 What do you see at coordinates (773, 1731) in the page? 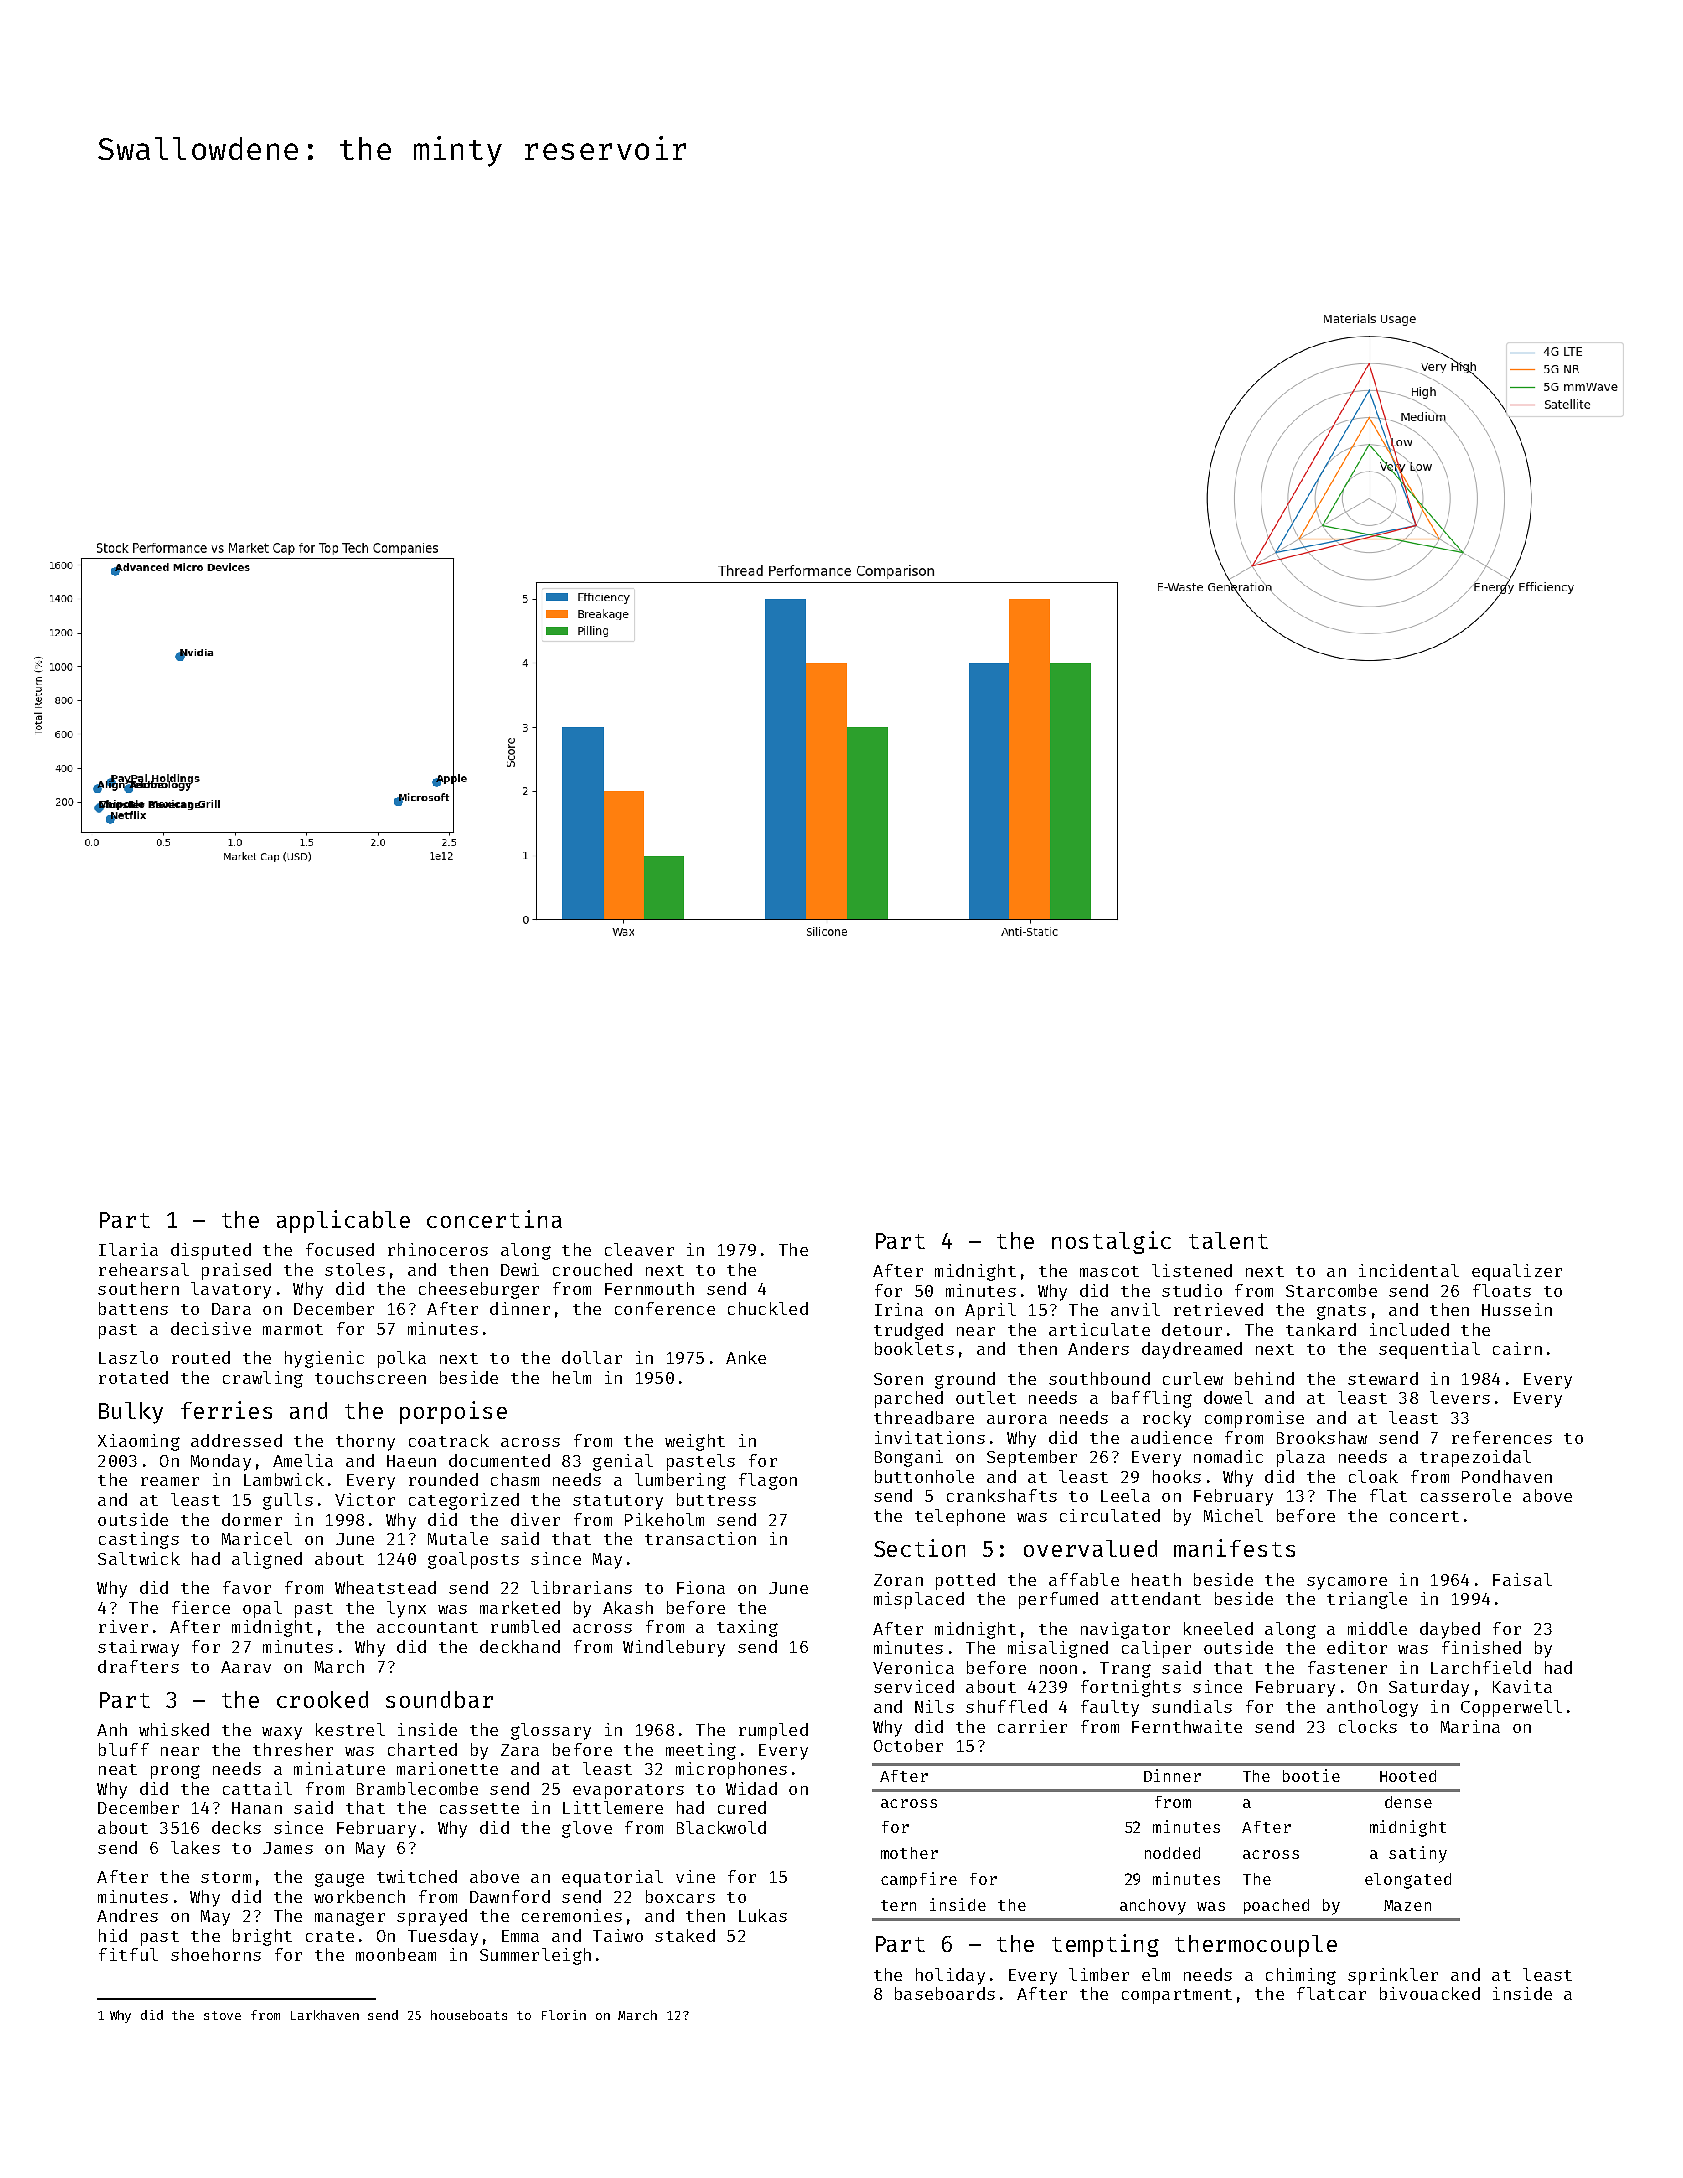
I see `rumpled` at bounding box center [773, 1731].
